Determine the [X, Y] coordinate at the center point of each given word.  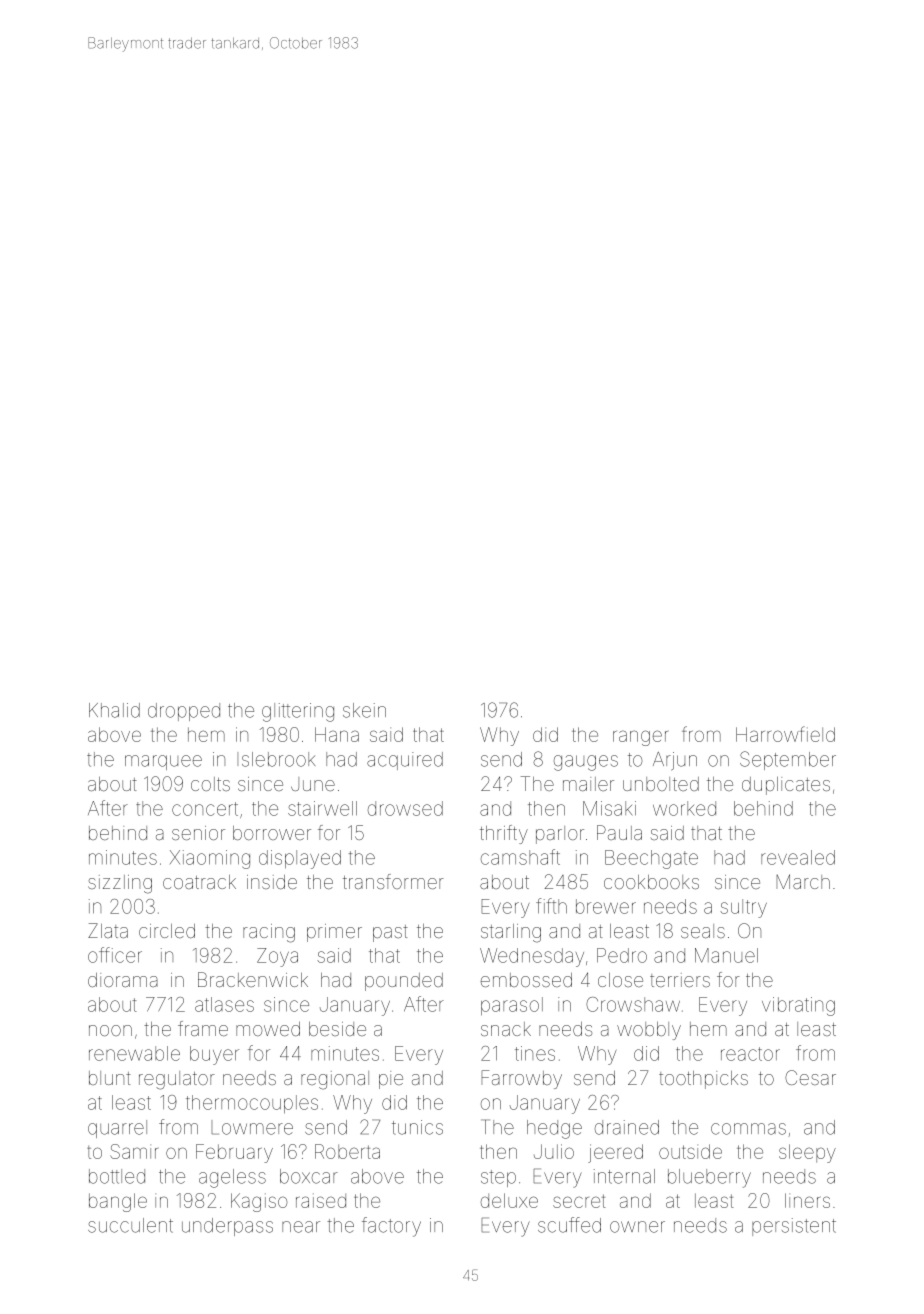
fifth [551, 906]
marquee [163, 762]
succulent [130, 1225]
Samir [134, 1151]
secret [579, 1201]
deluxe [509, 1200]
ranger [640, 738]
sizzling [120, 884]
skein [364, 710]
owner [637, 1227]
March [803, 881]
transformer [393, 881]
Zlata [108, 930]
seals [703, 931]
